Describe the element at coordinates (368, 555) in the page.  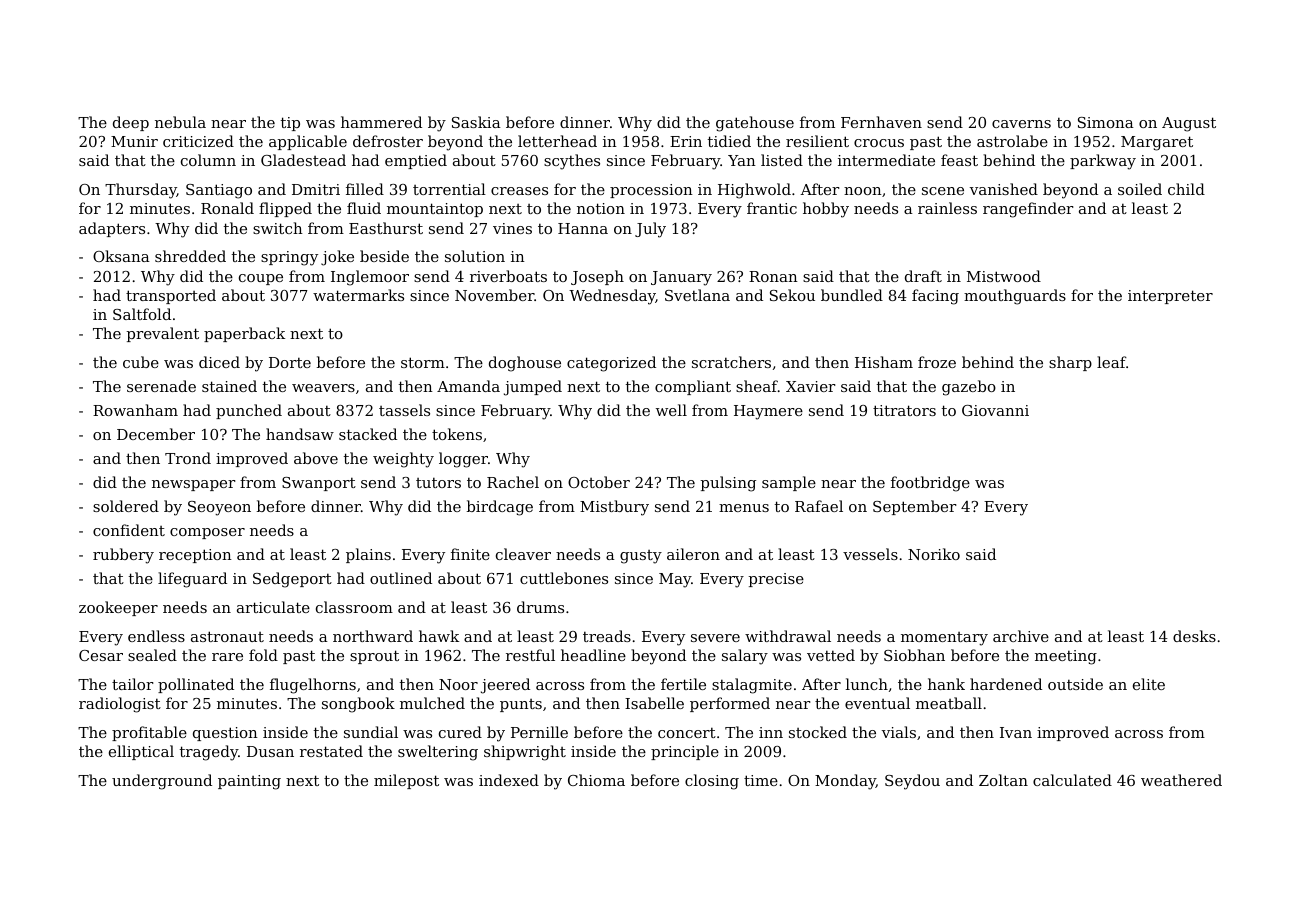
I see `plains` at that location.
